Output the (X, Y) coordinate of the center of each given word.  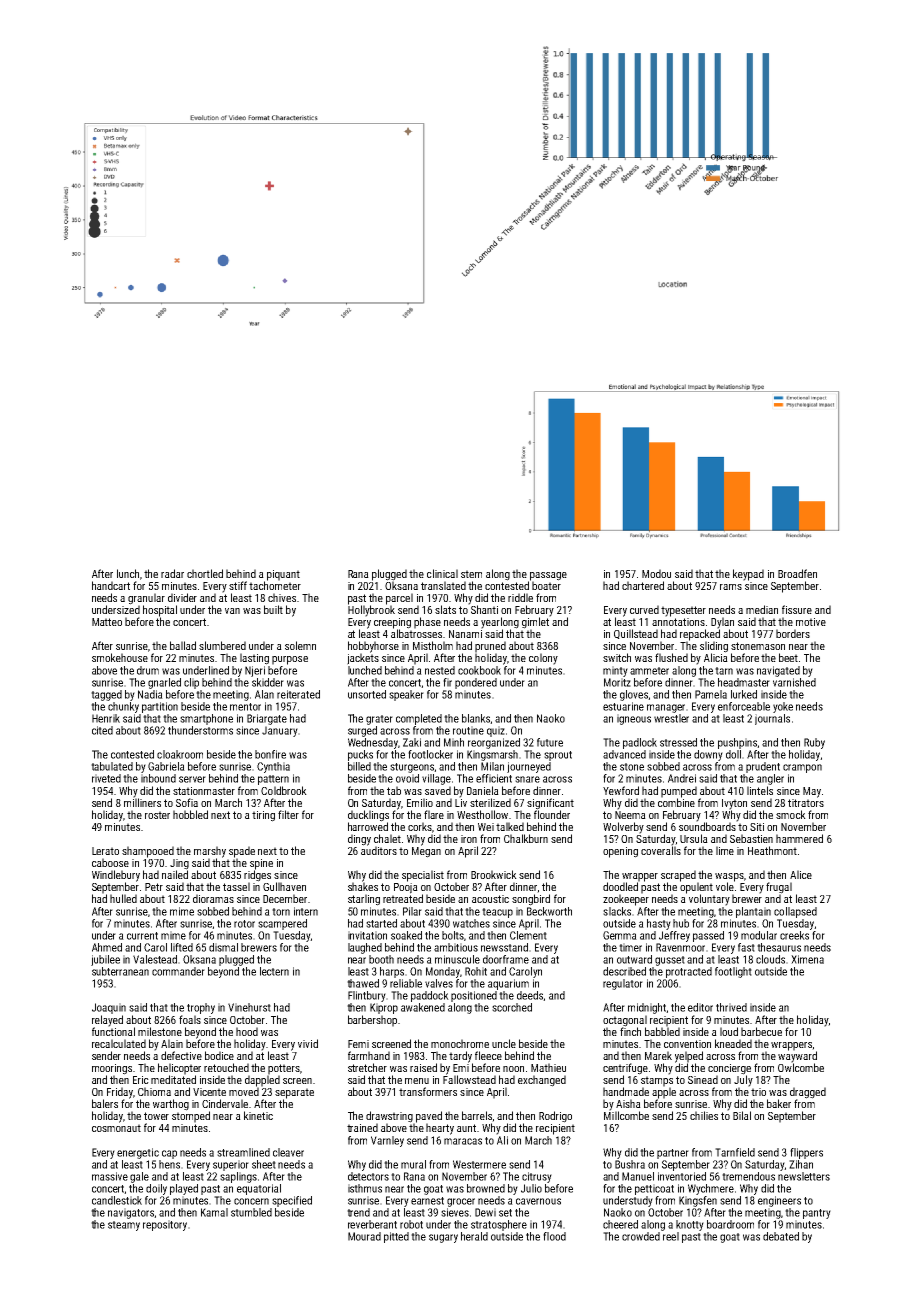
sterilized (490, 802)
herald (474, 1236)
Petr (154, 887)
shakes (363, 886)
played (184, 1189)
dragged (808, 1093)
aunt (466, 1128)
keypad (748, 575)
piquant (283, 575)
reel (671, 1236)
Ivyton (734, 804)
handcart (111, 585)
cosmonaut (116, 1128)
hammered (799, 838)
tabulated (112, 766)
